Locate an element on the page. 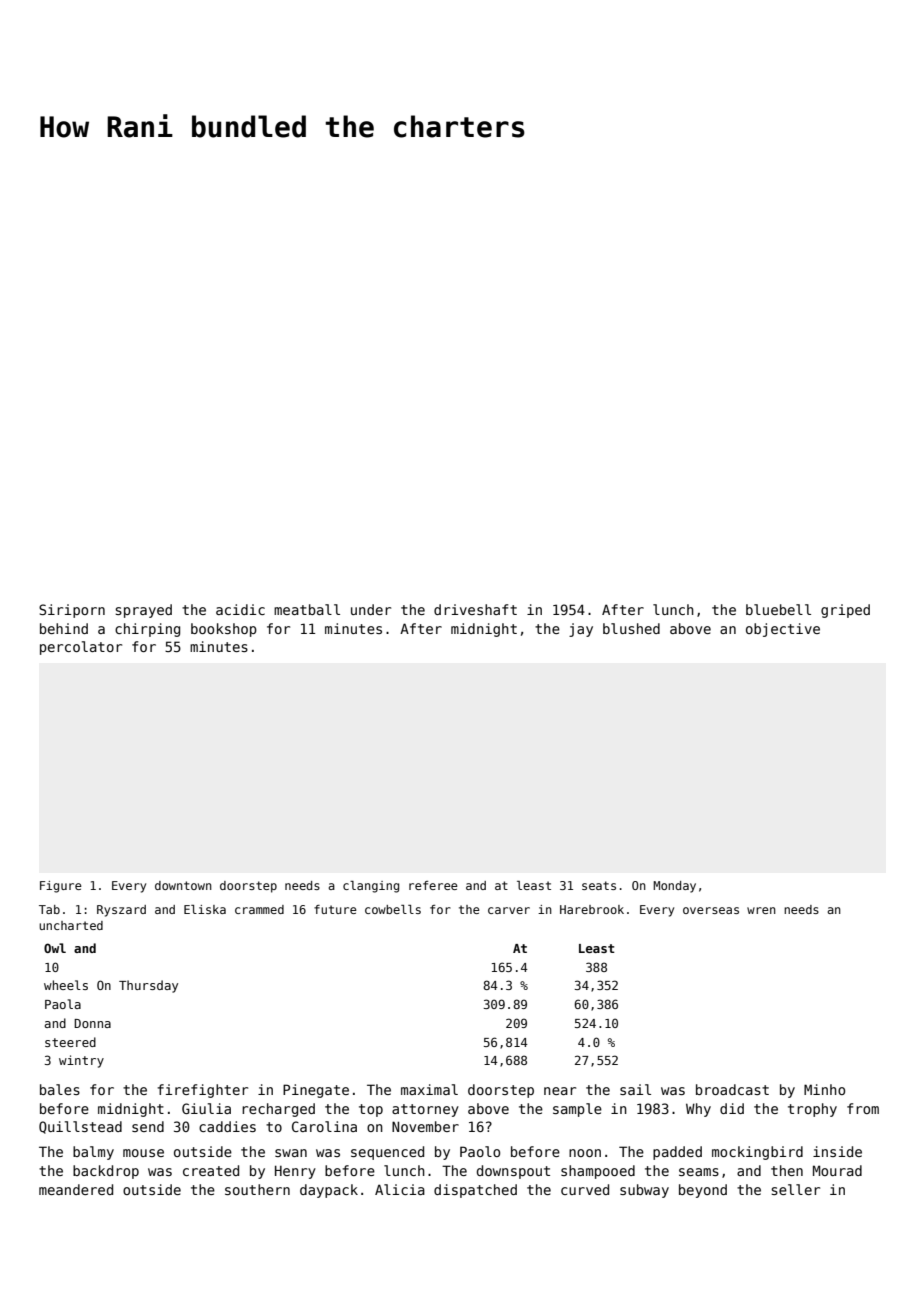 The image size is (924, 1308). blushed is located at coordinates (631, 628).
